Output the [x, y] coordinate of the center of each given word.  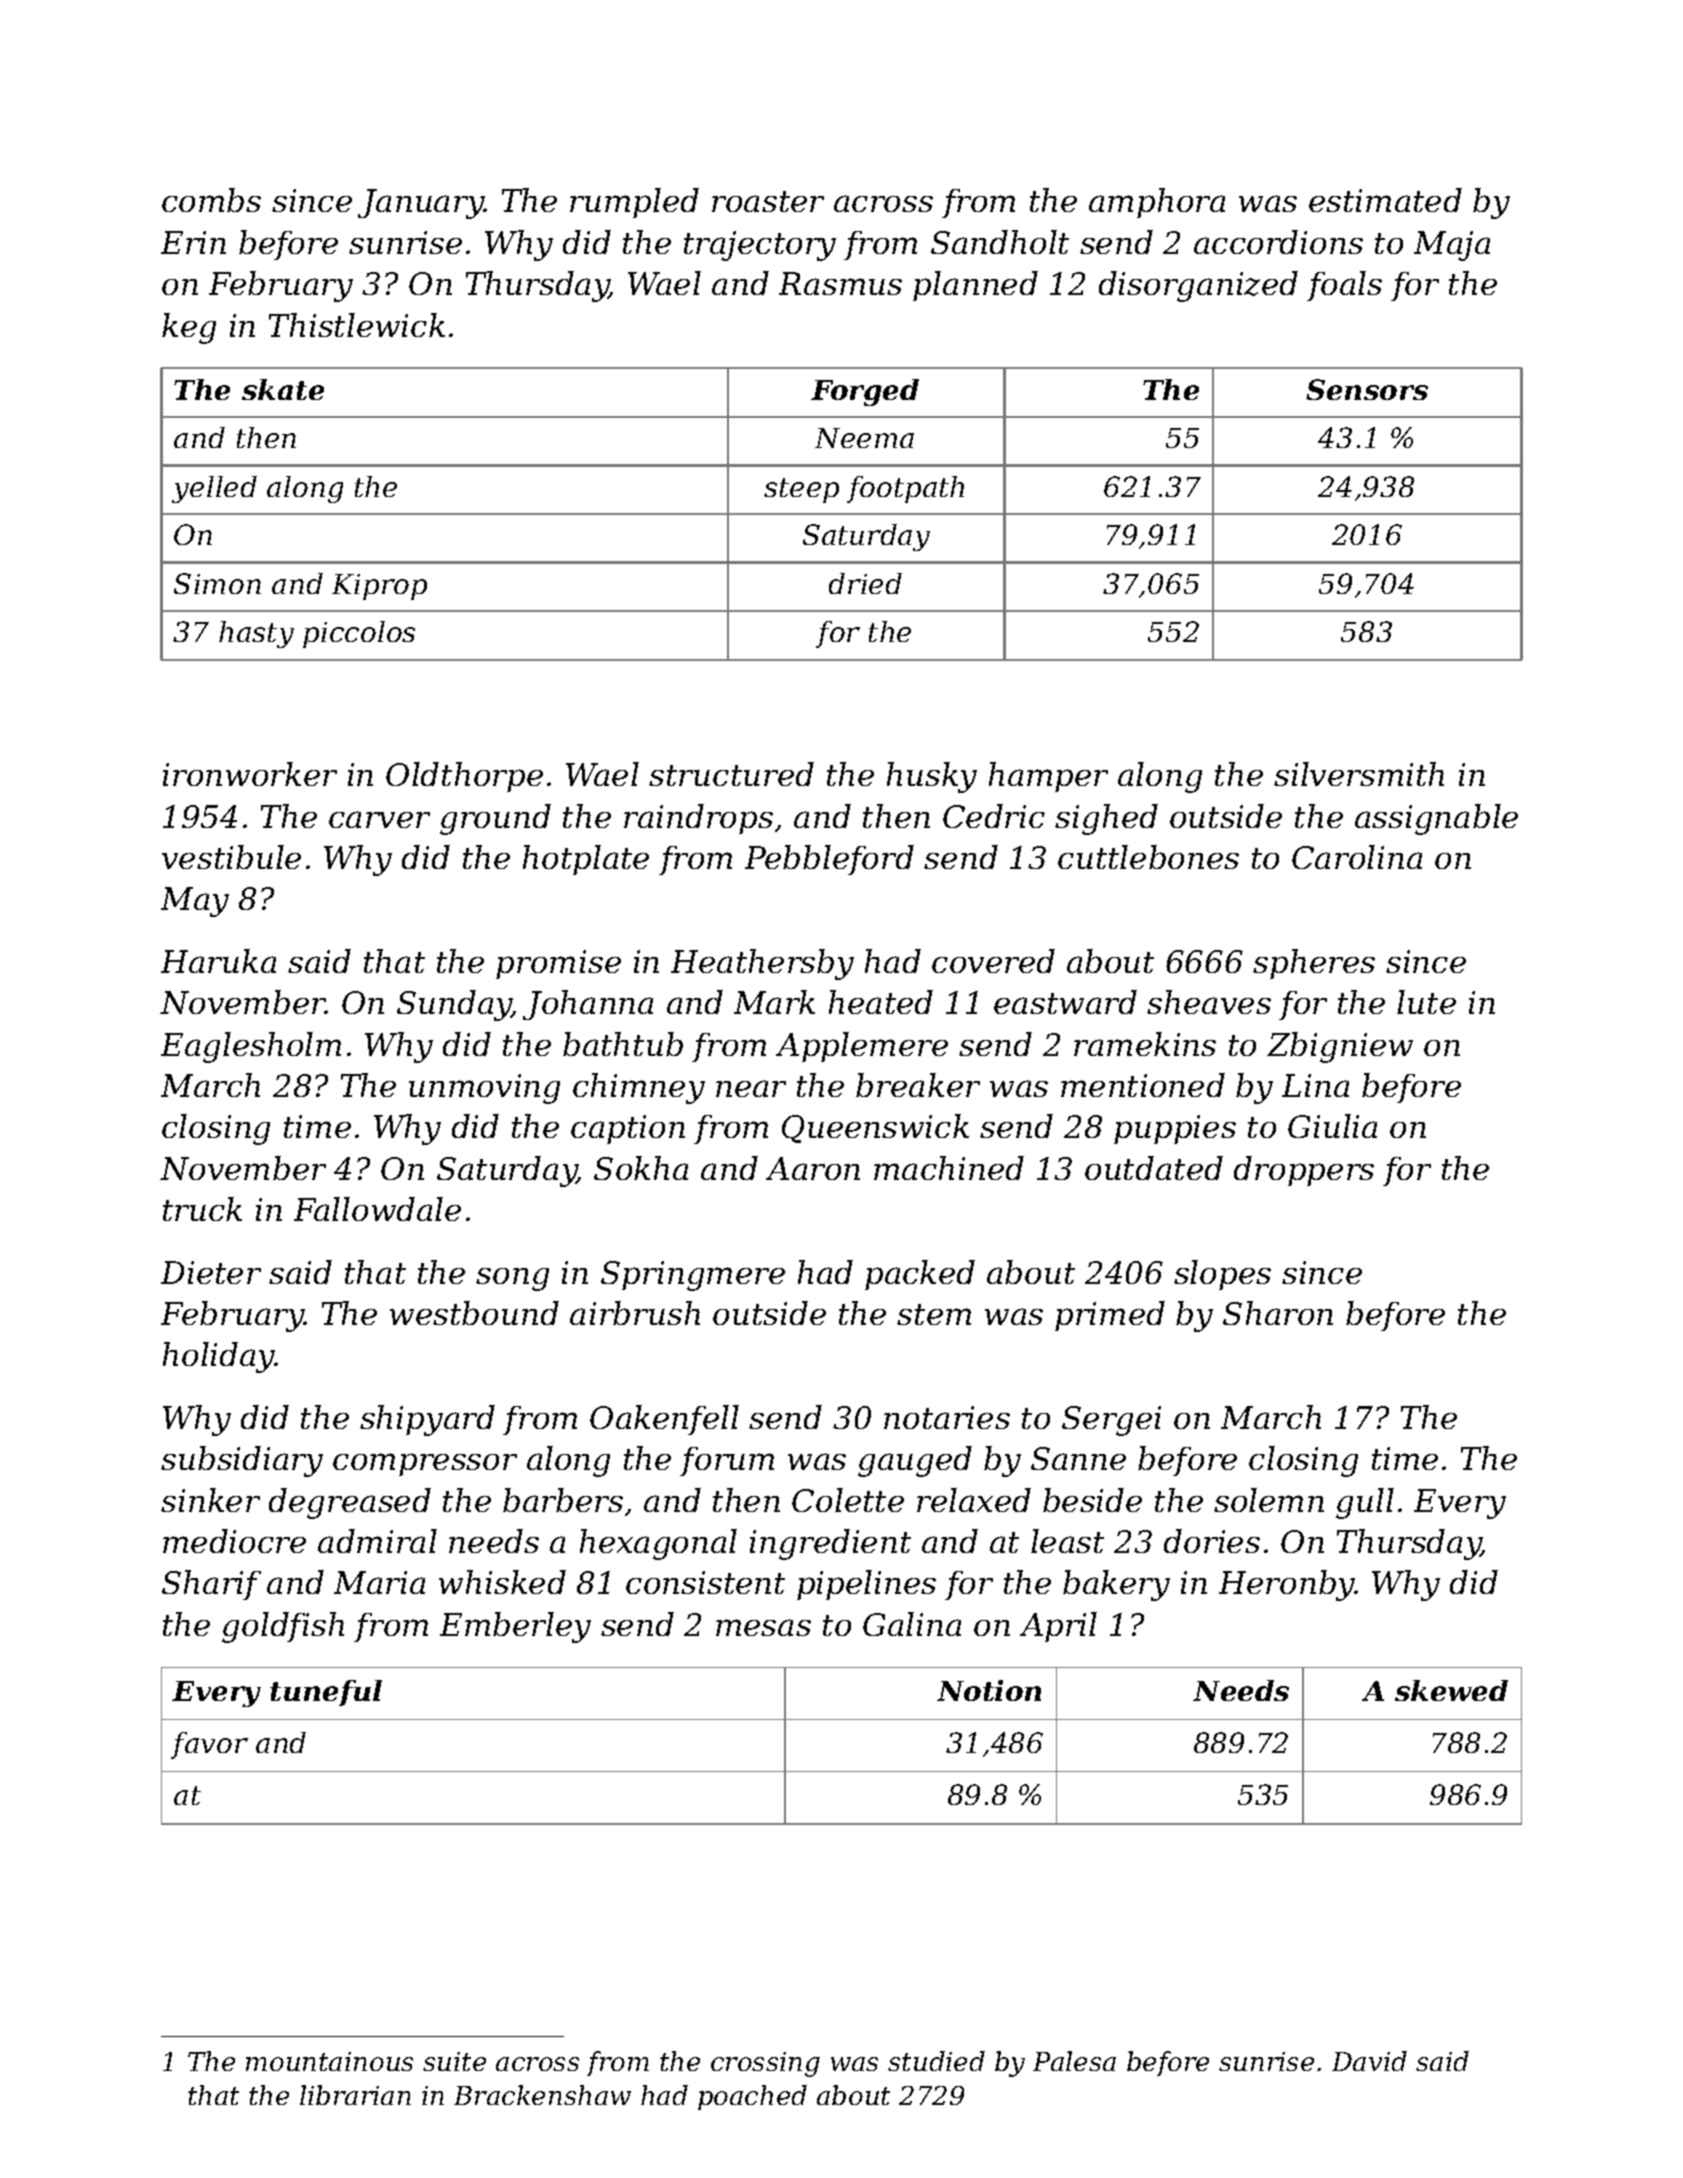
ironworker [250, 774]
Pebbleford [829, 860]
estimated [1385, 200]
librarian [355, 2095]
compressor [425, 1464]
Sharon [1278, 1313]
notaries [947, 1417]
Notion [989, 1690]
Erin [193, 242]
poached [752, 2097]
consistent [705, 1582]
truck [202, 1209]
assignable [1436, 819]
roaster [768, 201]
